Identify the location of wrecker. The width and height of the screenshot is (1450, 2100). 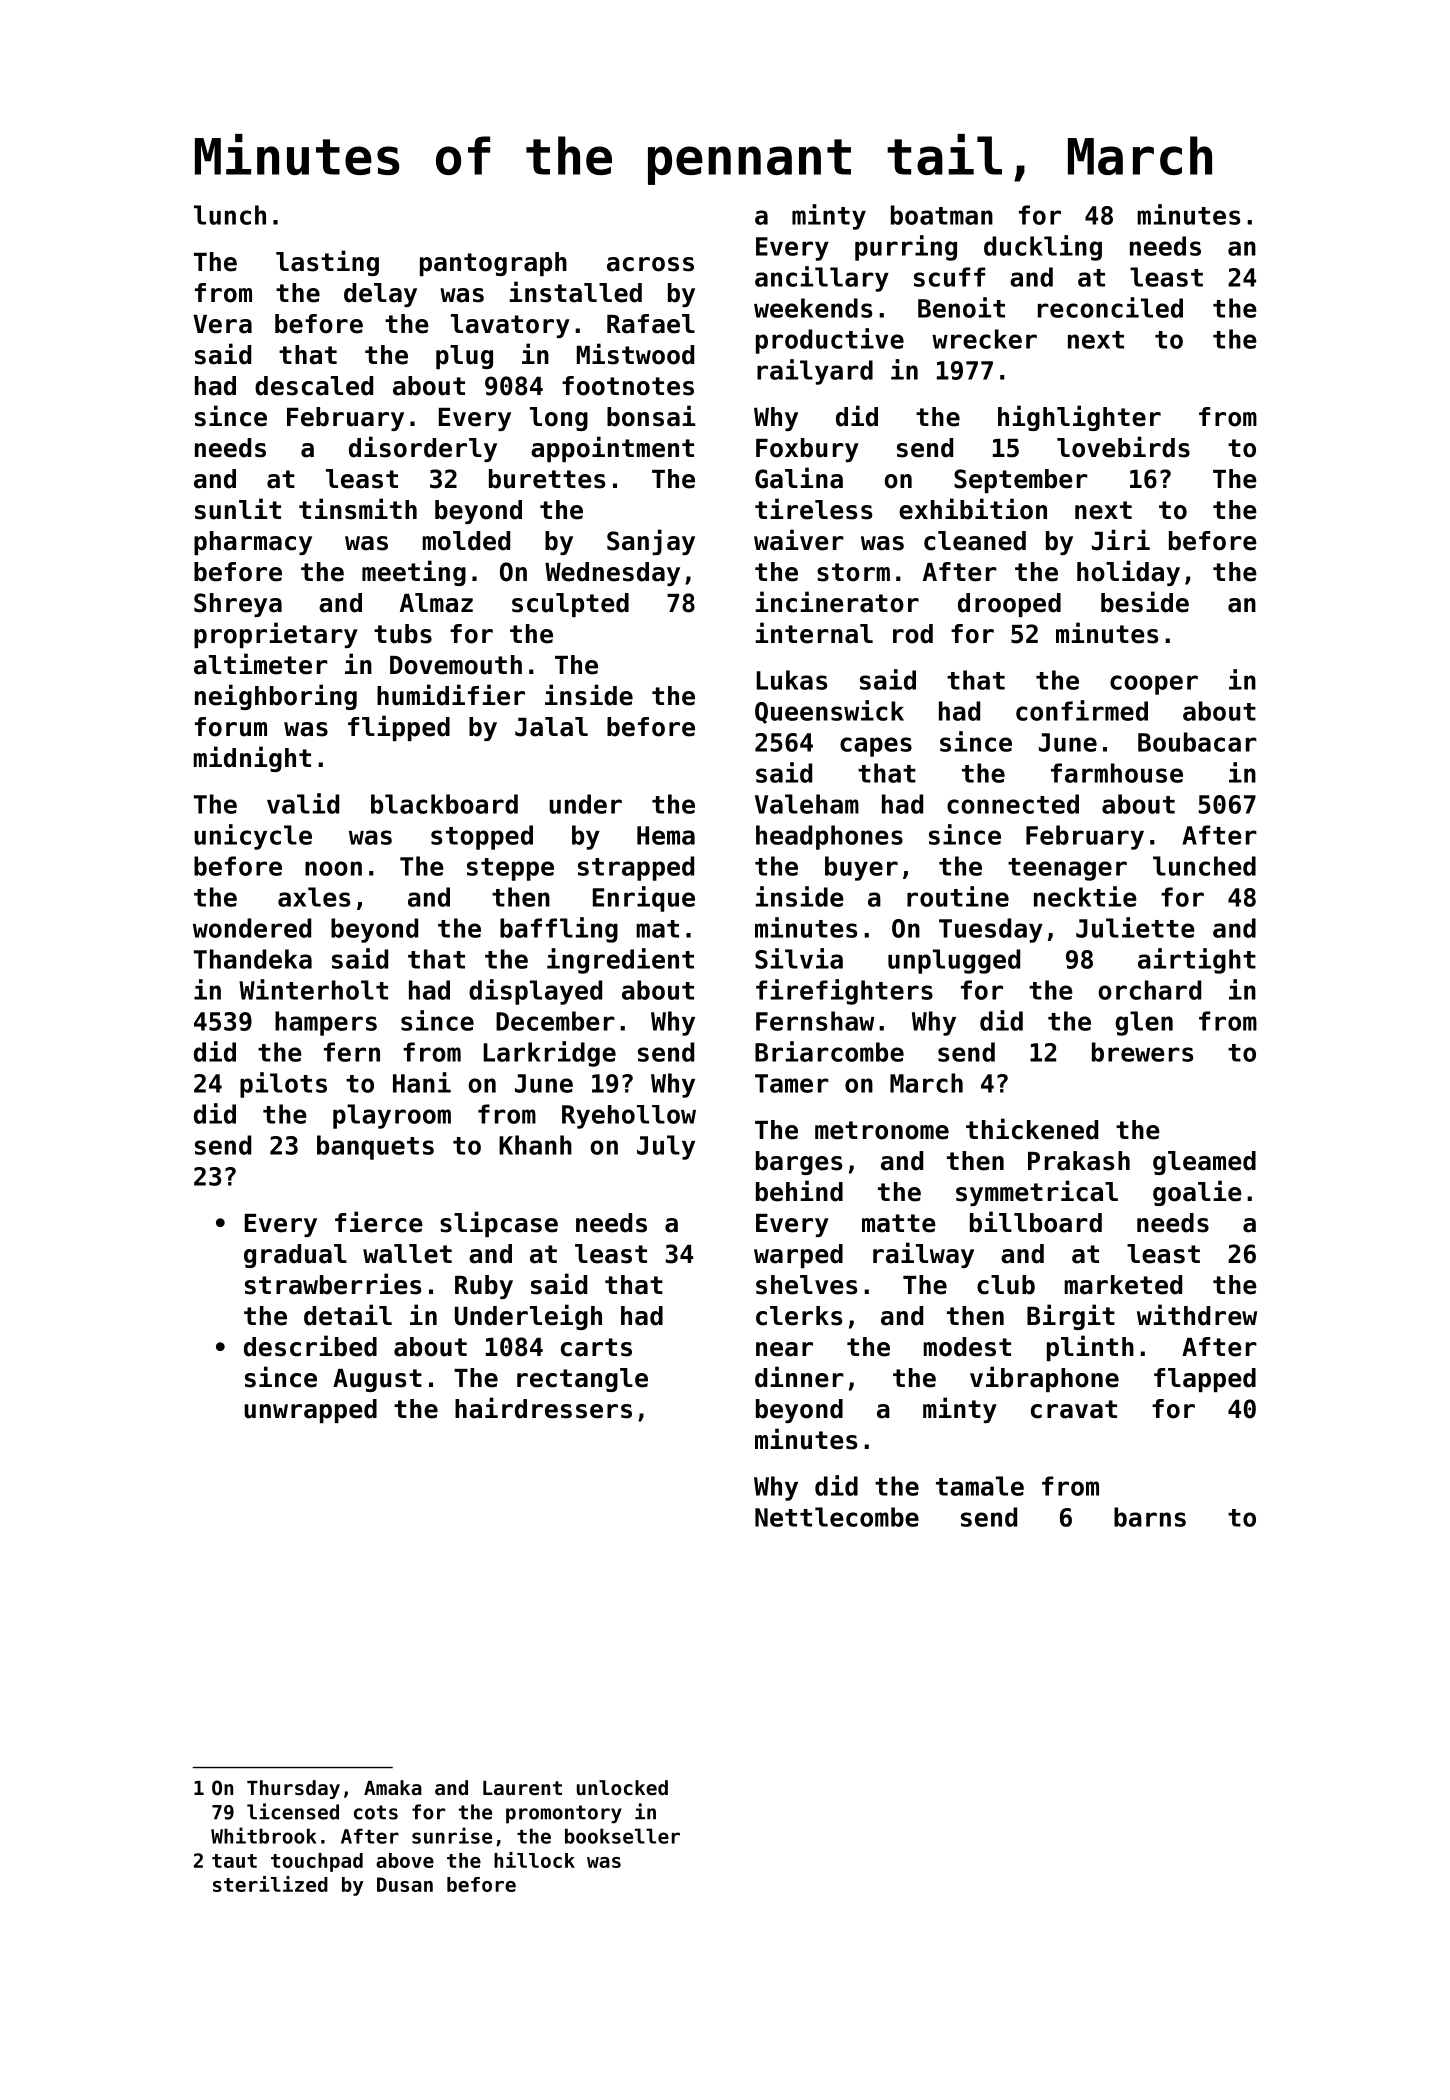
(984, 339).
